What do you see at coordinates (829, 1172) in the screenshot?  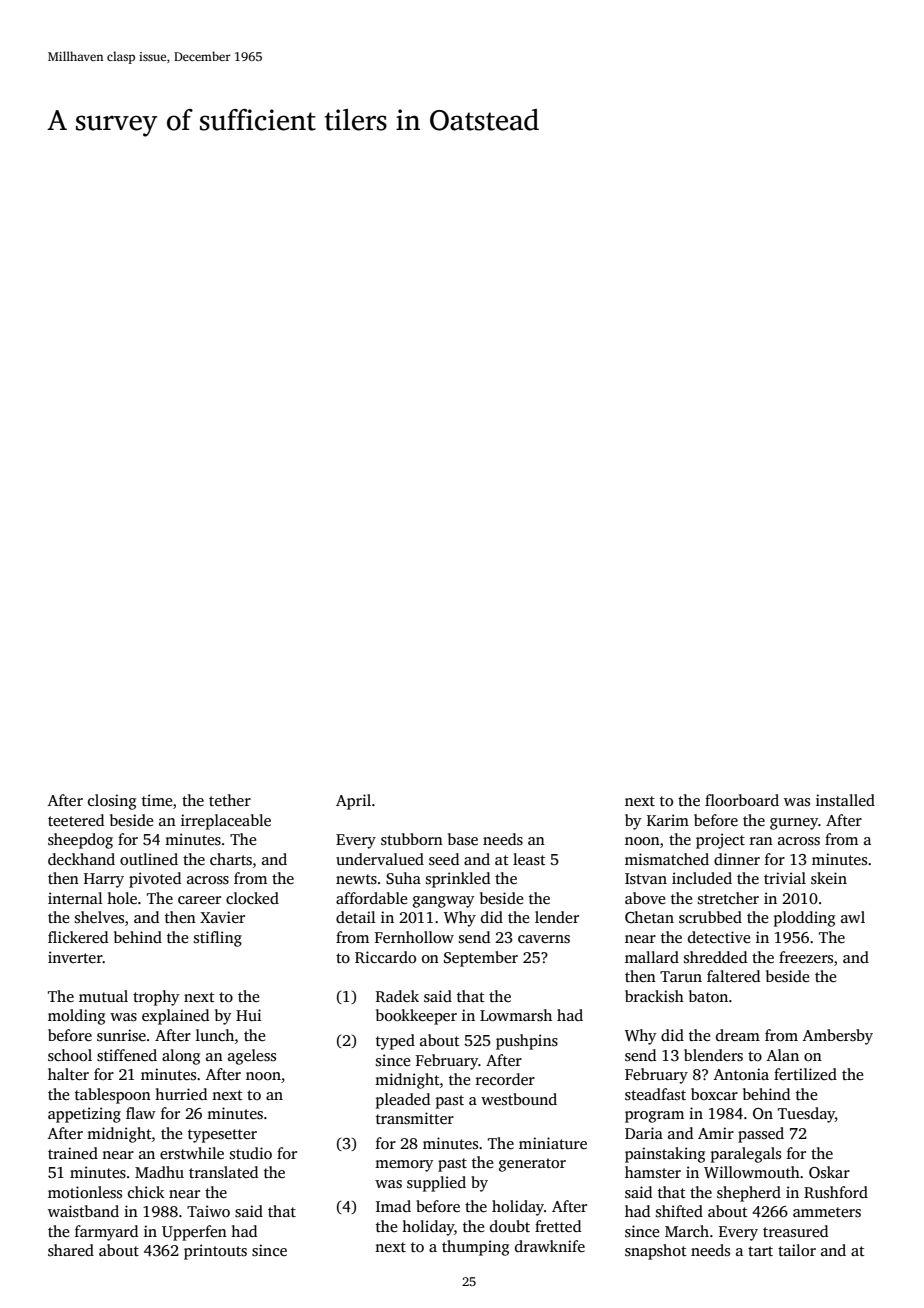 I see `Oskar` at bounding box center [829, 1172].
